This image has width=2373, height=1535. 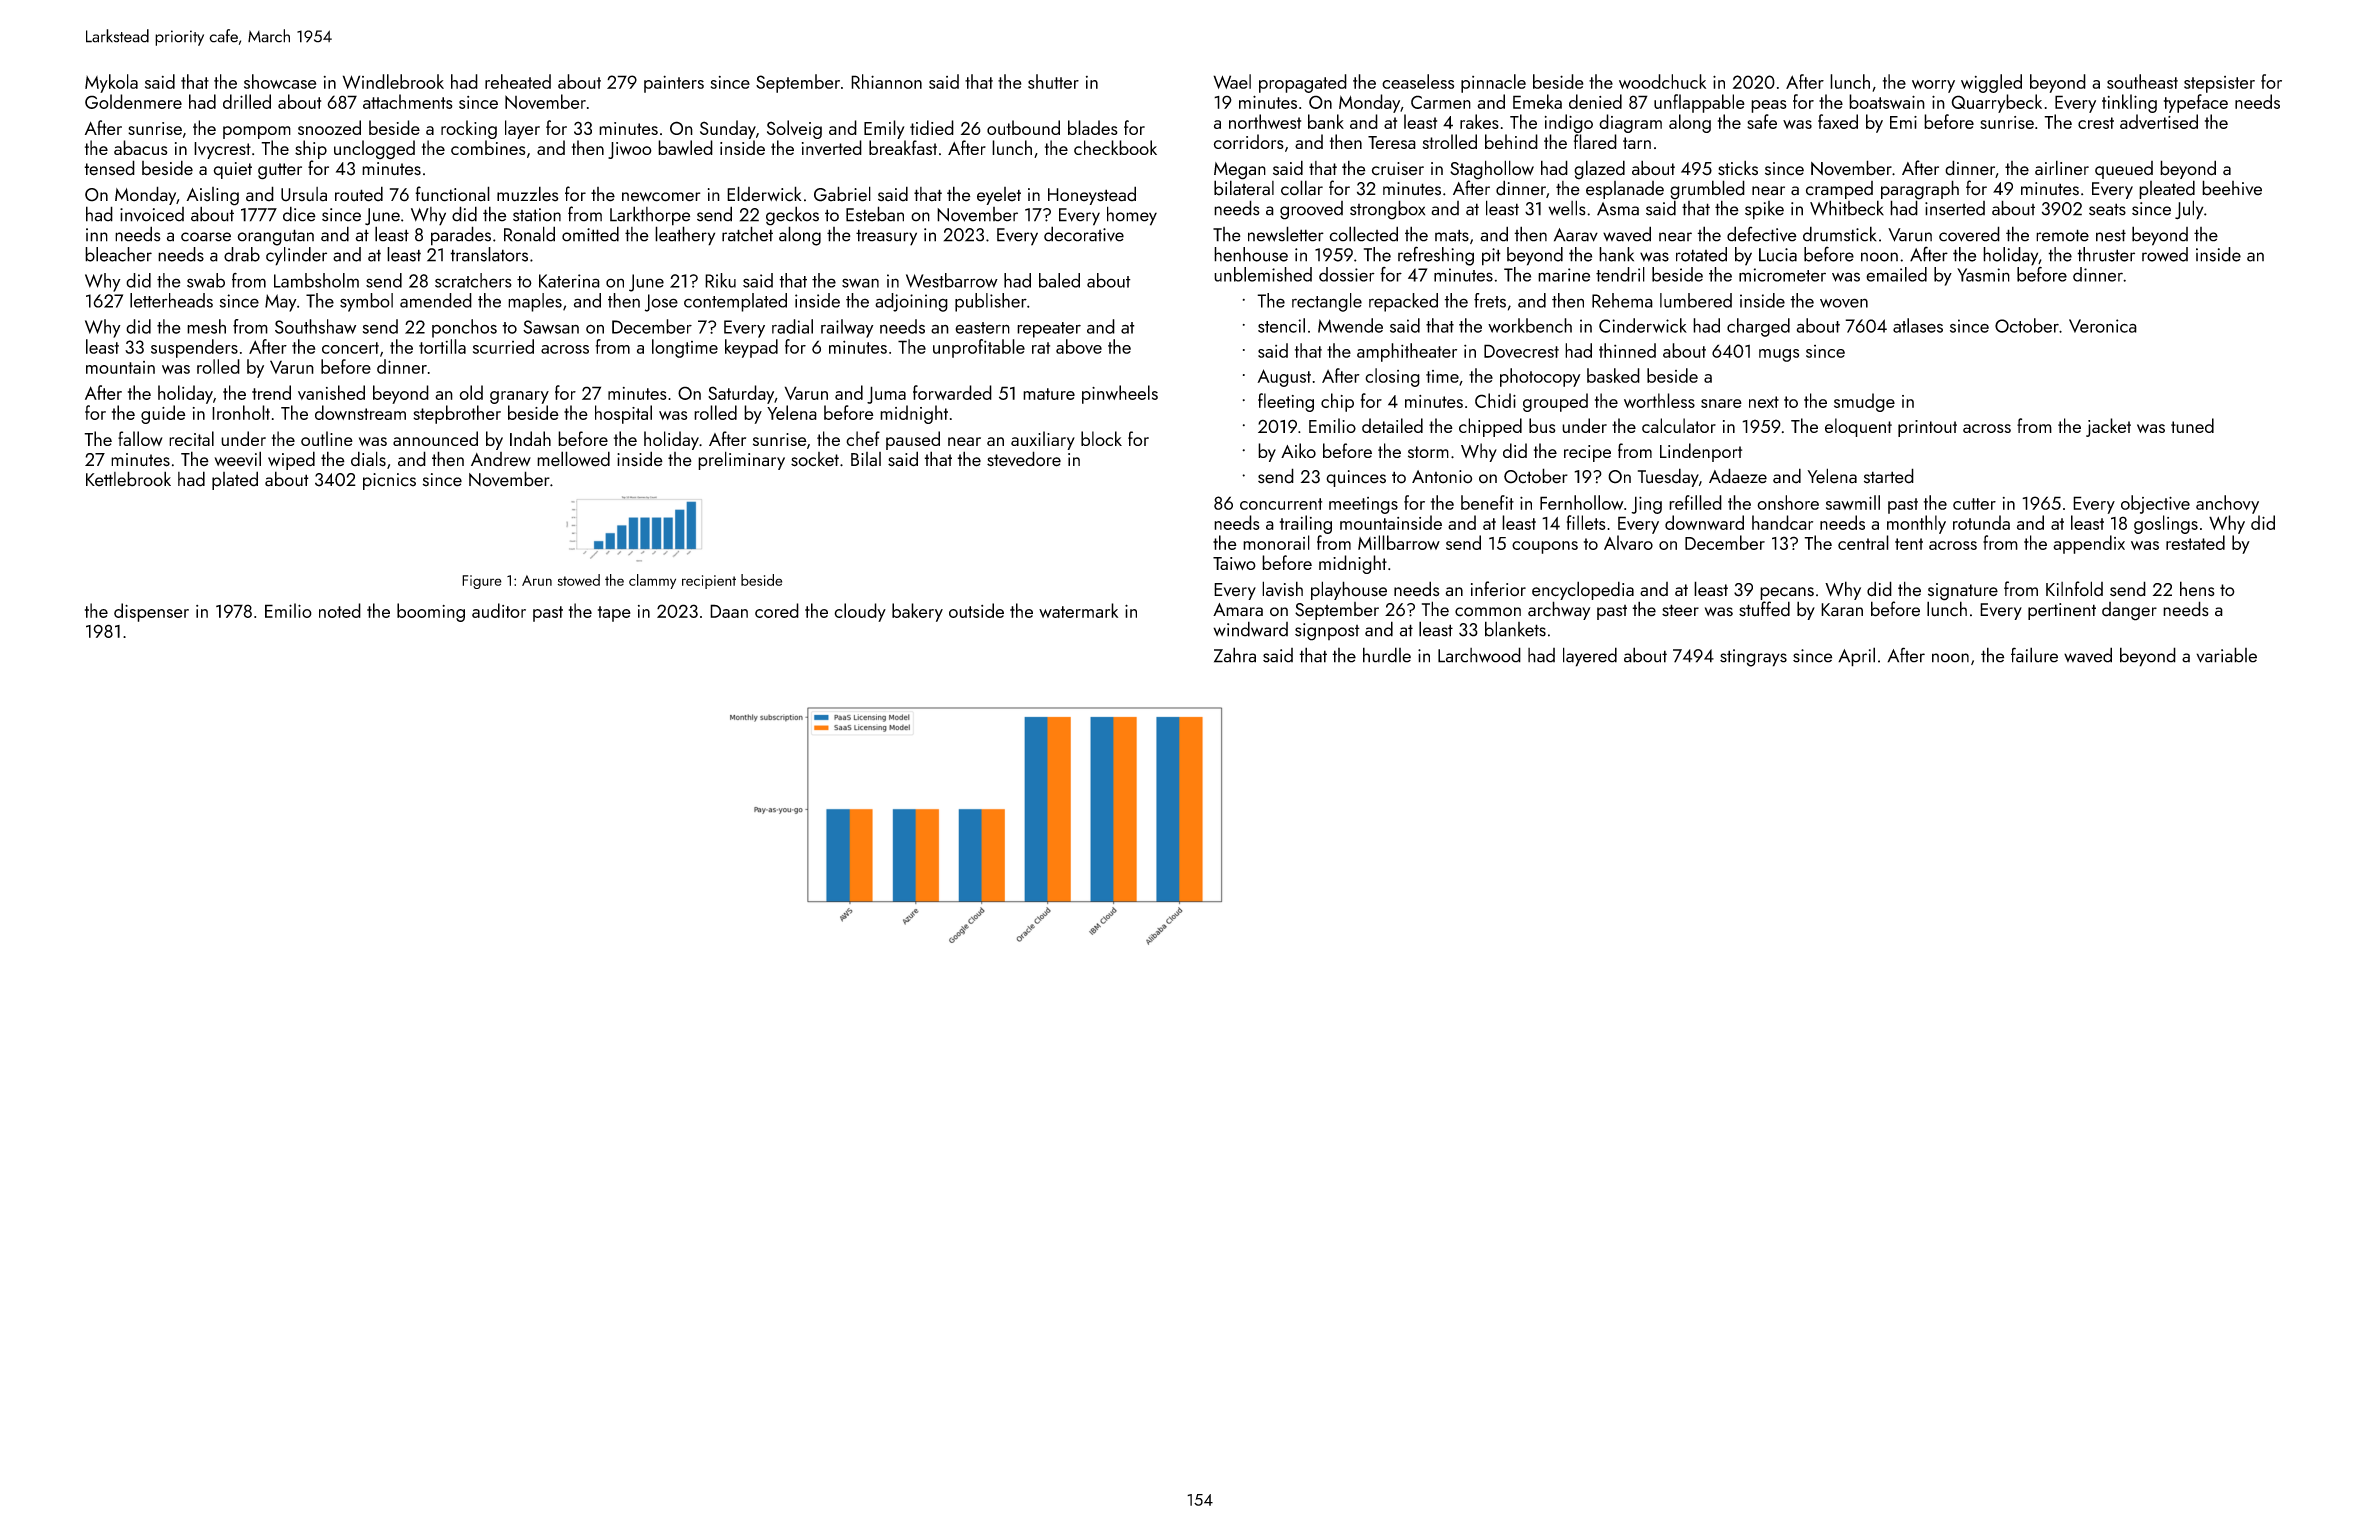 What do you see at coordinates (652, 581) in the image?
I see `clammy` at bounding box center [652, 581].
